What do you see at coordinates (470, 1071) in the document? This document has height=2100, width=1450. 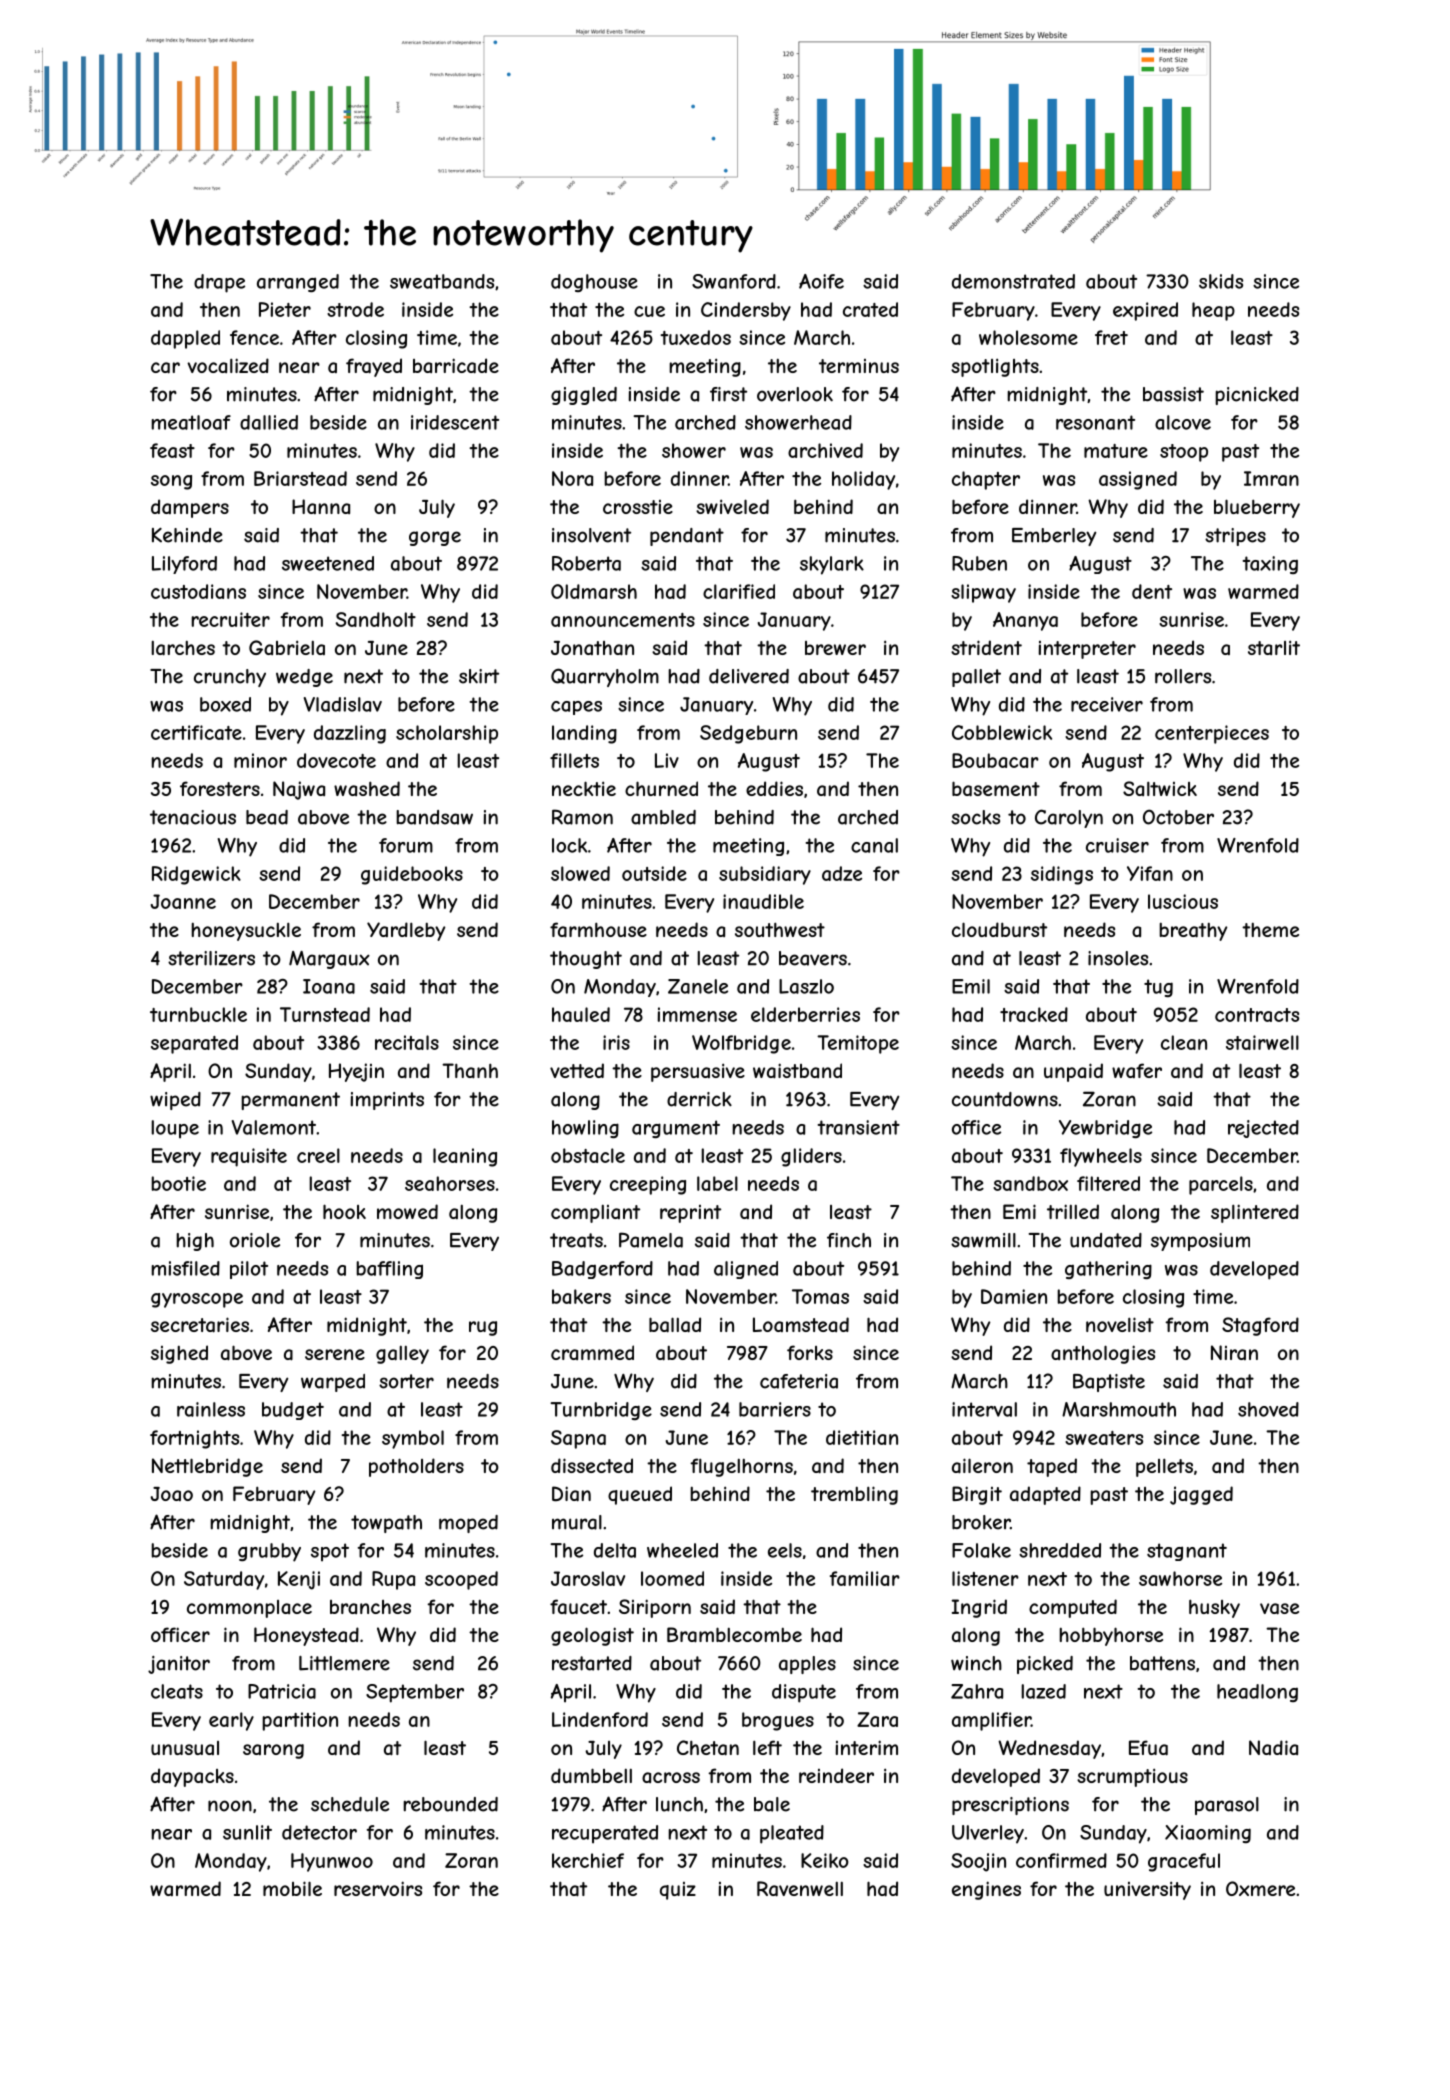 I see `Thanh` at bounding box center [470, 1071].
